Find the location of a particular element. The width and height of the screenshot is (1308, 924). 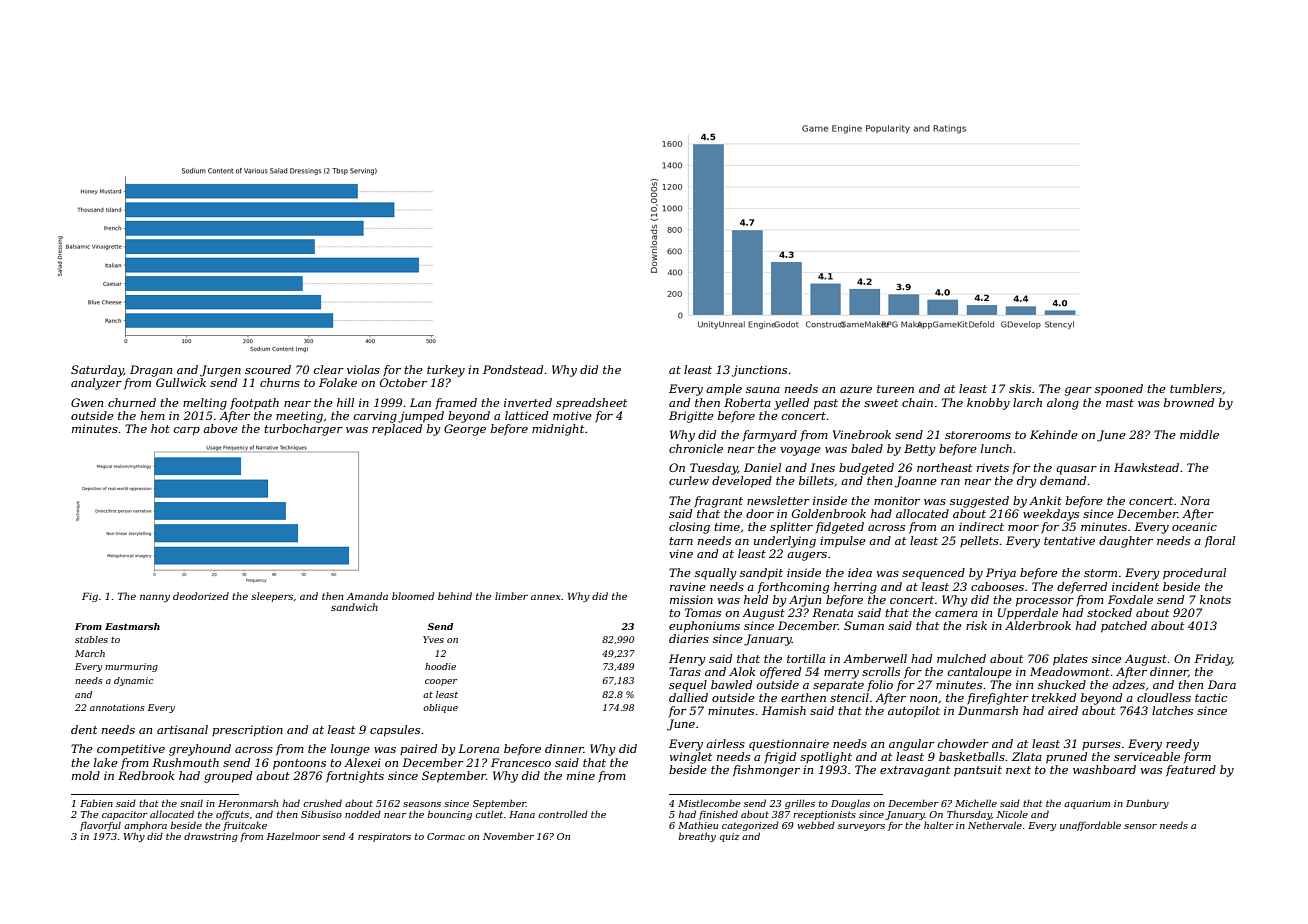

sandpit is located at coordinates (761, 574).
